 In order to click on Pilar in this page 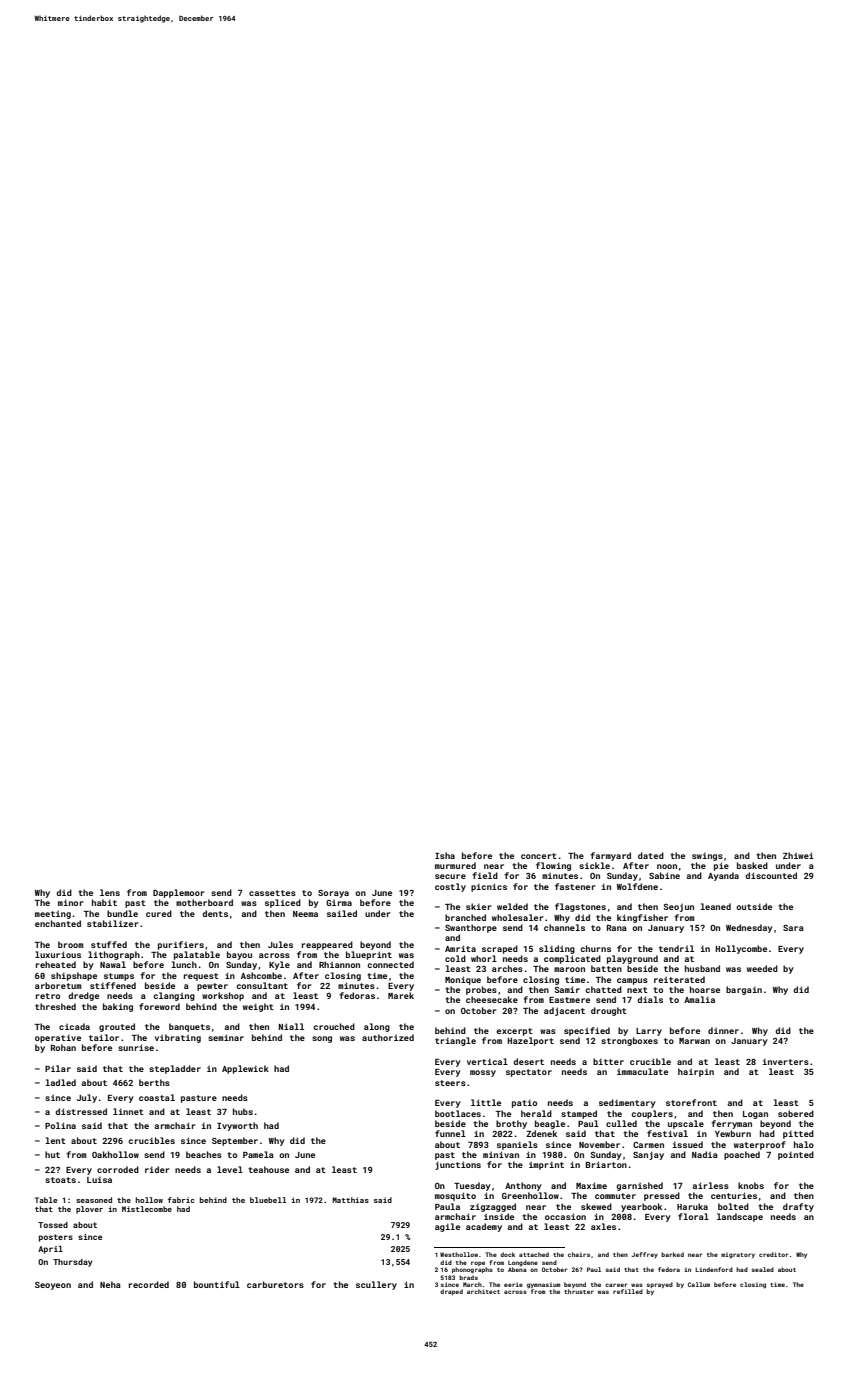, I will do `click(58, 1068)`.
